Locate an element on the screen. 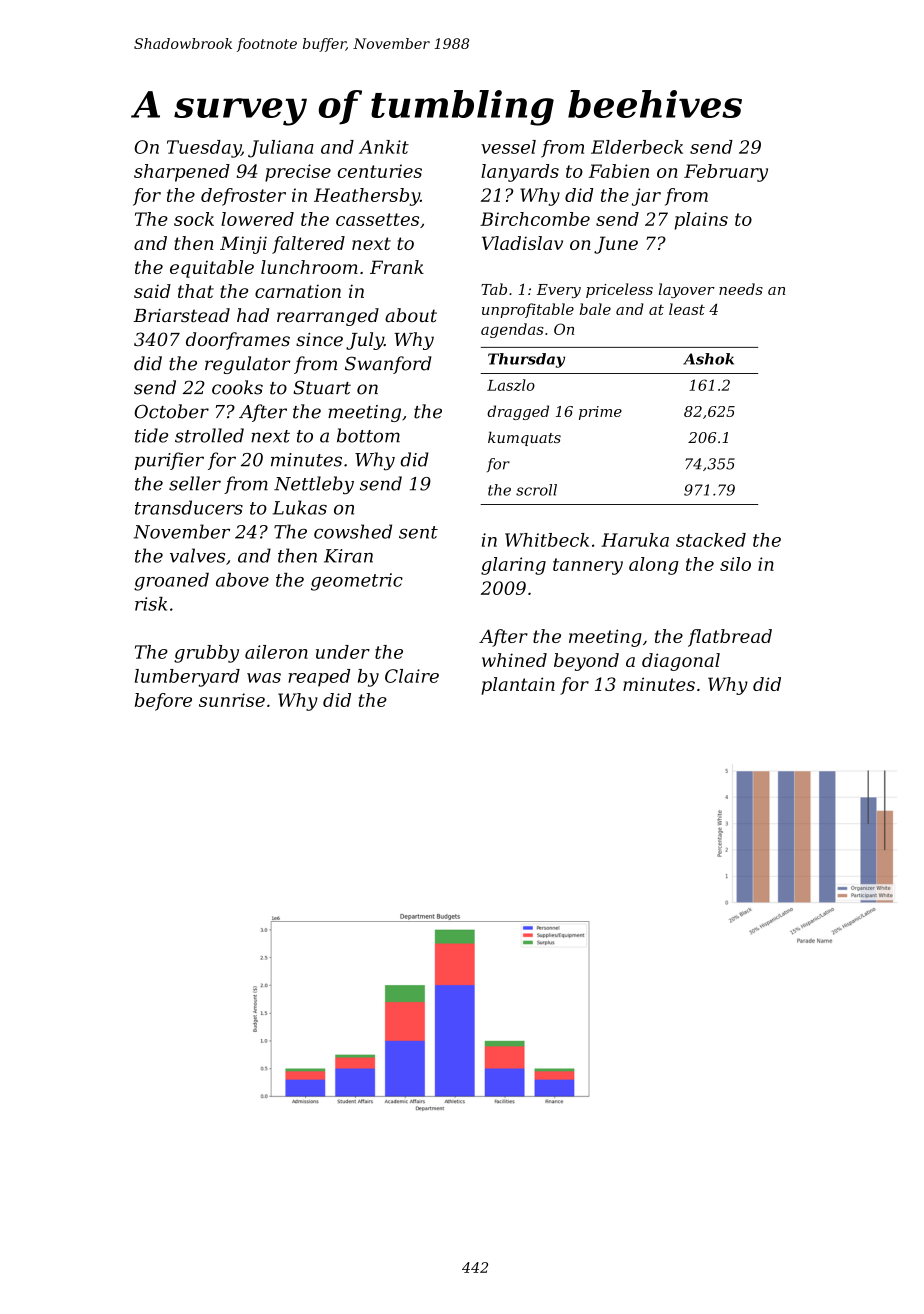 The height and width of the screenshot is (1314, 924). Swanford is located at coordinates (388, 365).
